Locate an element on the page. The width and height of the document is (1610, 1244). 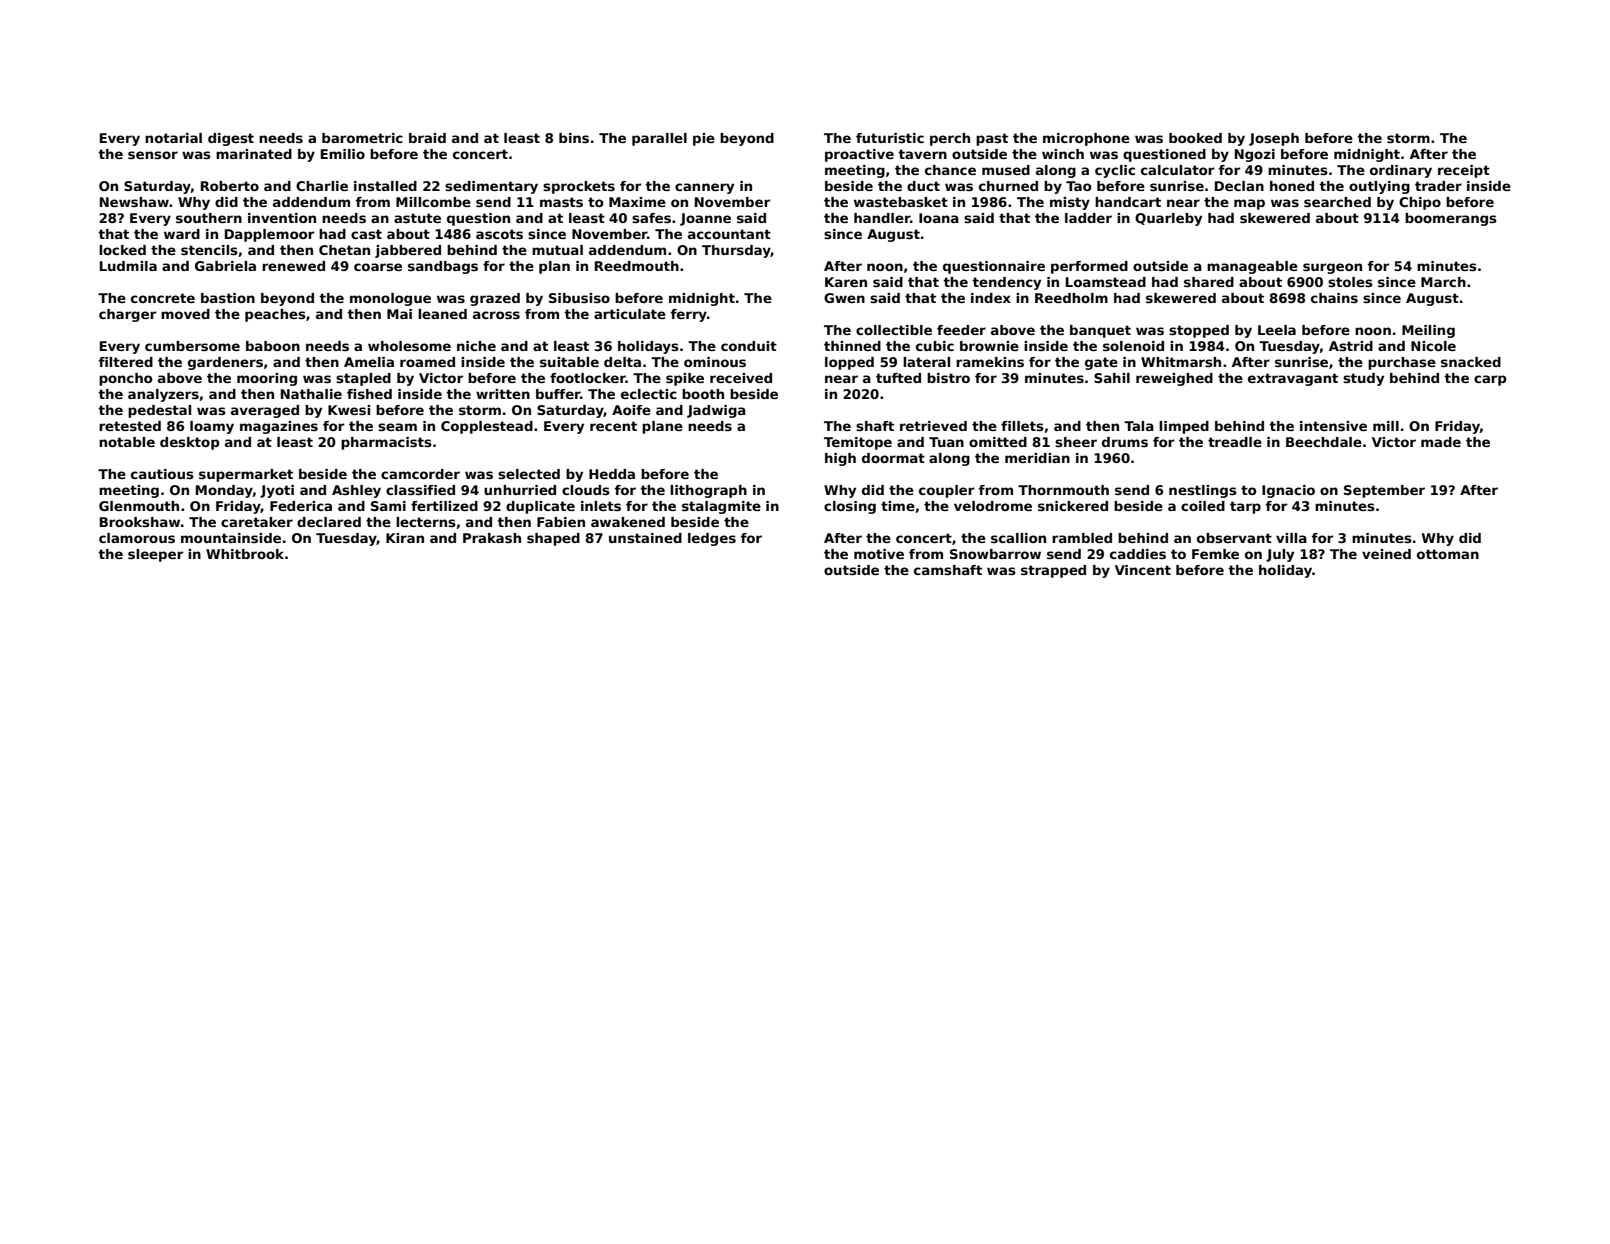
limped is located at coordinates (1184, 427).
